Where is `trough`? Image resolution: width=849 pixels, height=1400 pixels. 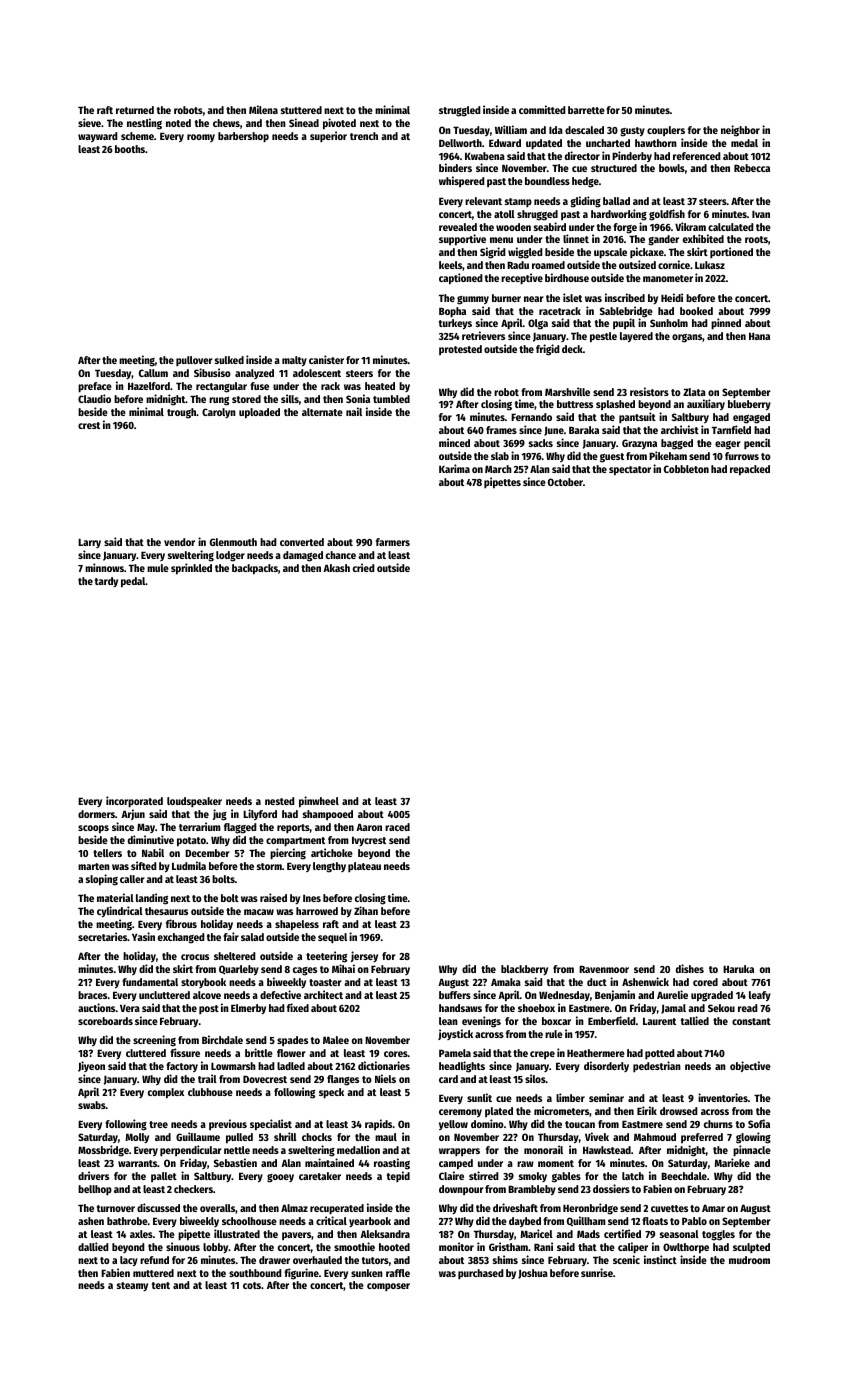 trough is located at coordinates (181, 413).
